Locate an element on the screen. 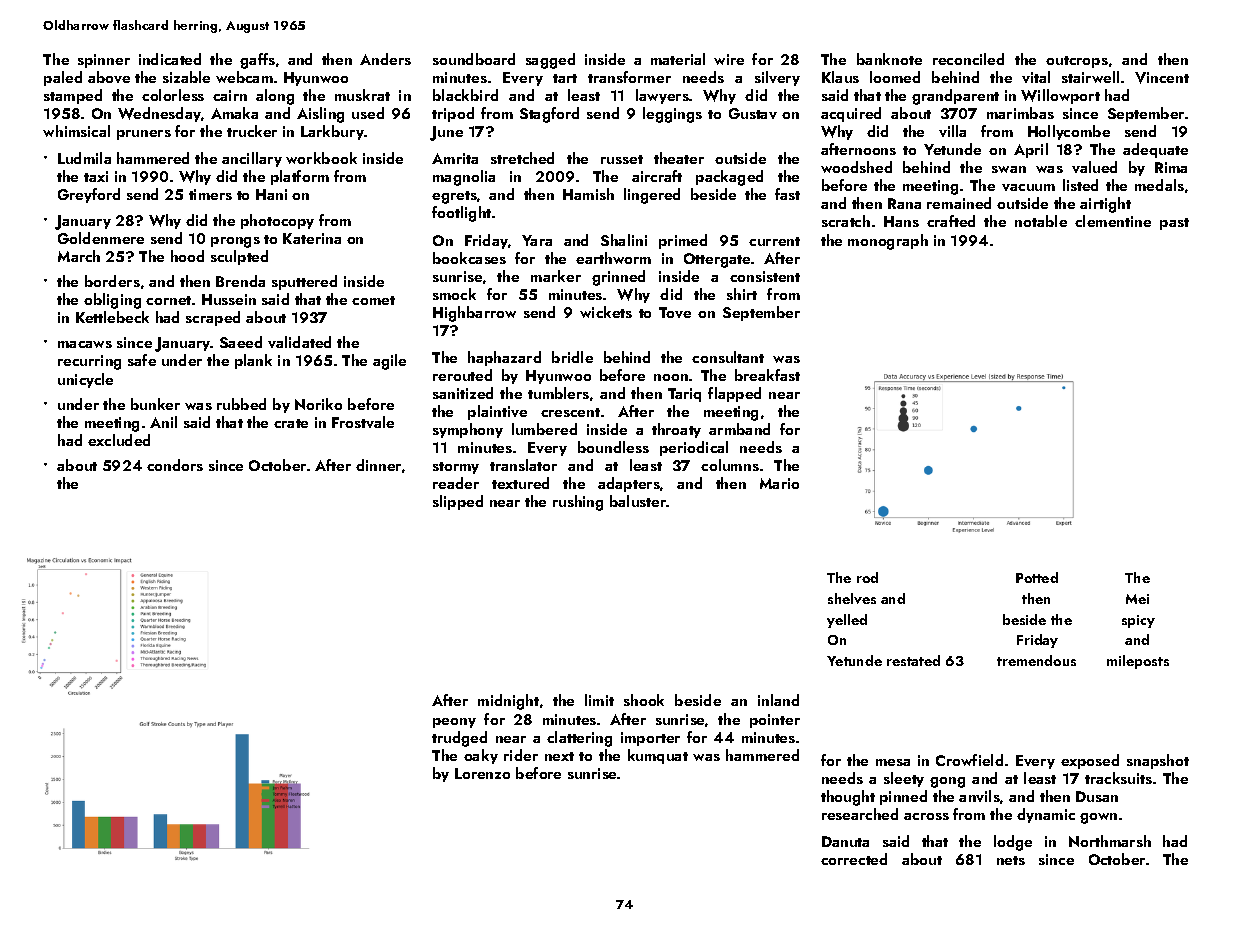 The width and height of the screenshot is (1233, 952). Vincent is located at coordinates (1162, 78).
